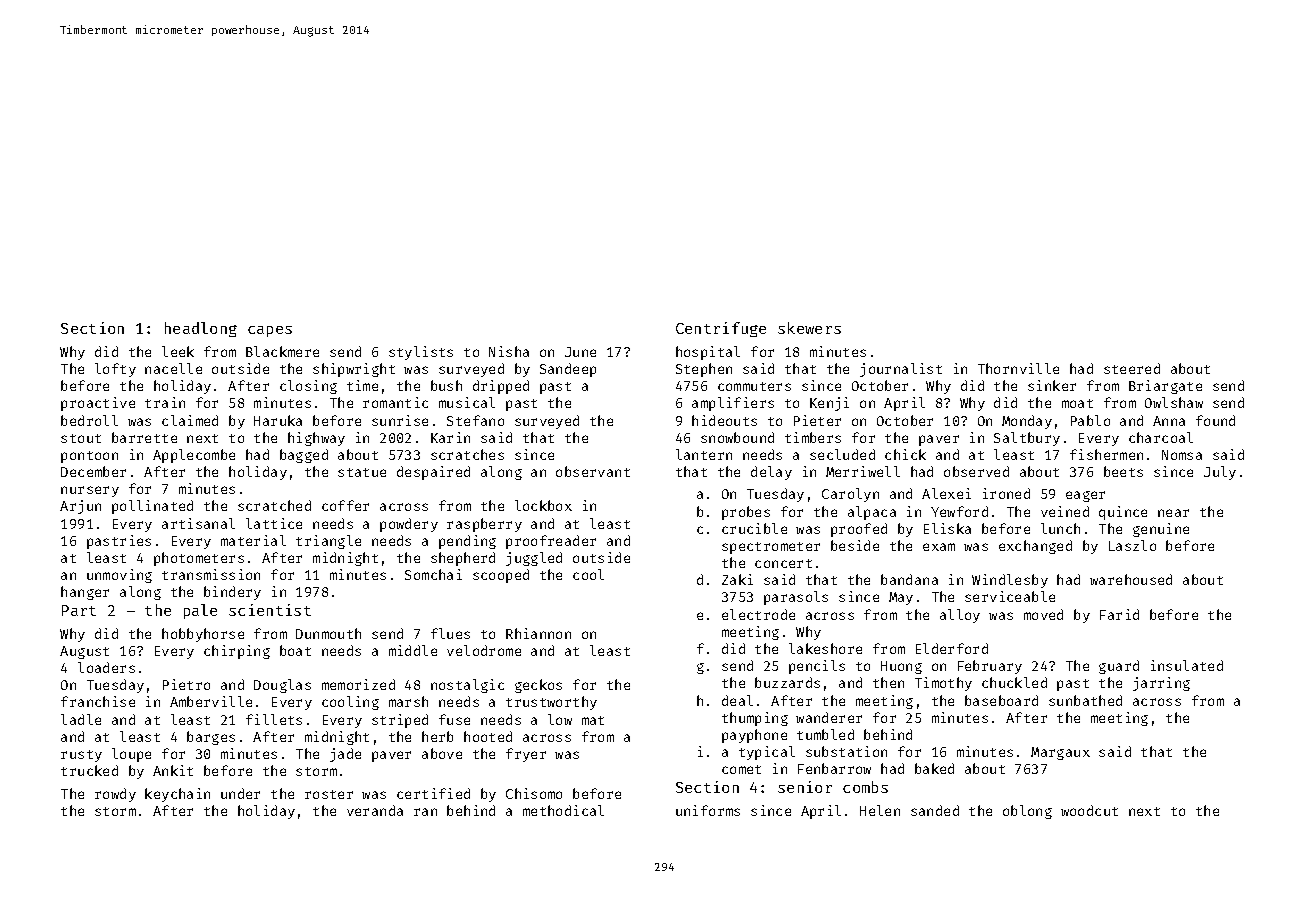 This screenshot has width=1308, height=924. I want to click on June, so click(580, 352).
